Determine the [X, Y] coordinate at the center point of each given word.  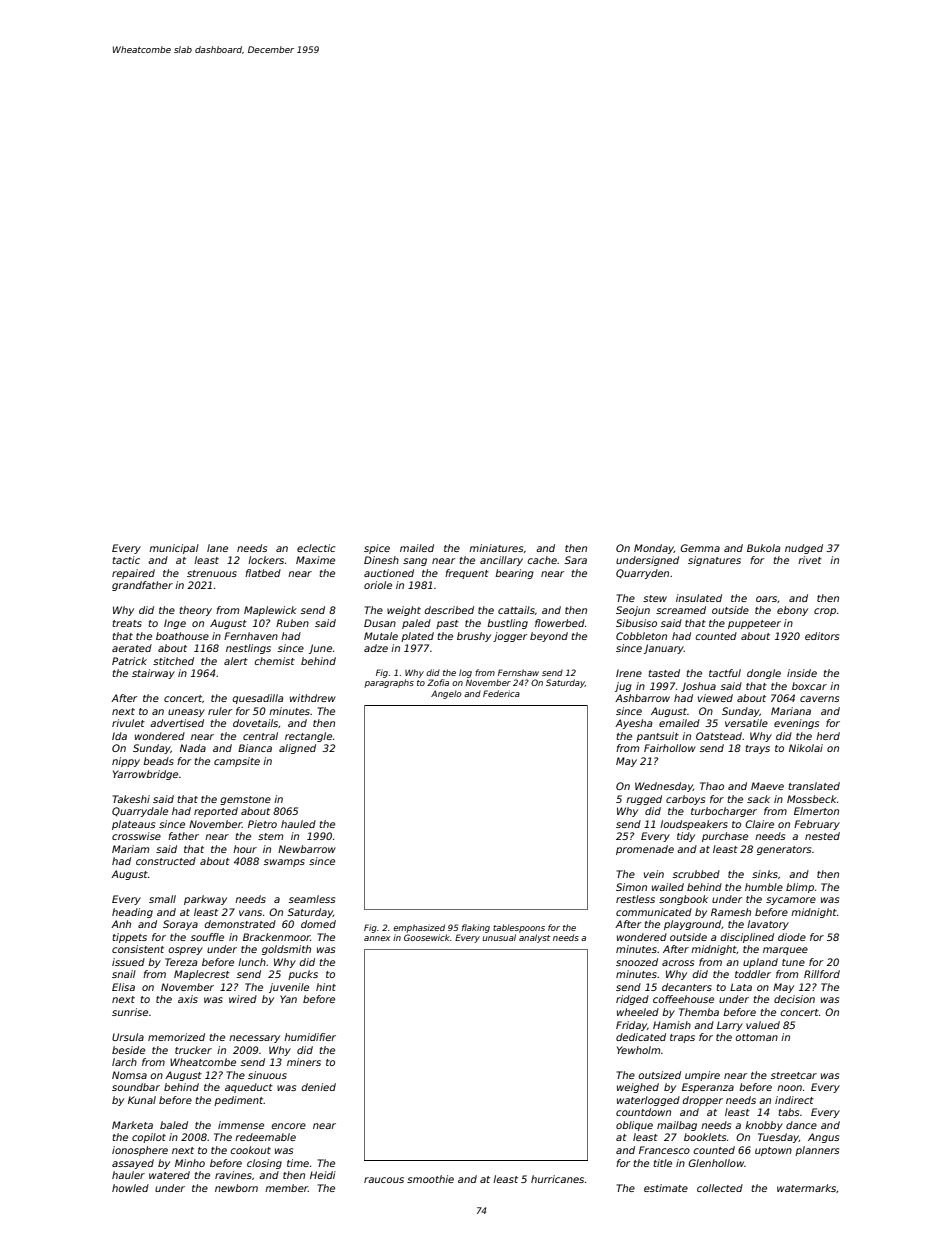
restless [635, 899]
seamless [312, 899]
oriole [378, 585]
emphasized [419, 928]
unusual [499, 937]
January [664, 649]
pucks [303, 975]
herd [828, 736]
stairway [153, 674]
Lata [741, 987]
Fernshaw [518, 672]
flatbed [263, 573]
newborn [236, 1188]
